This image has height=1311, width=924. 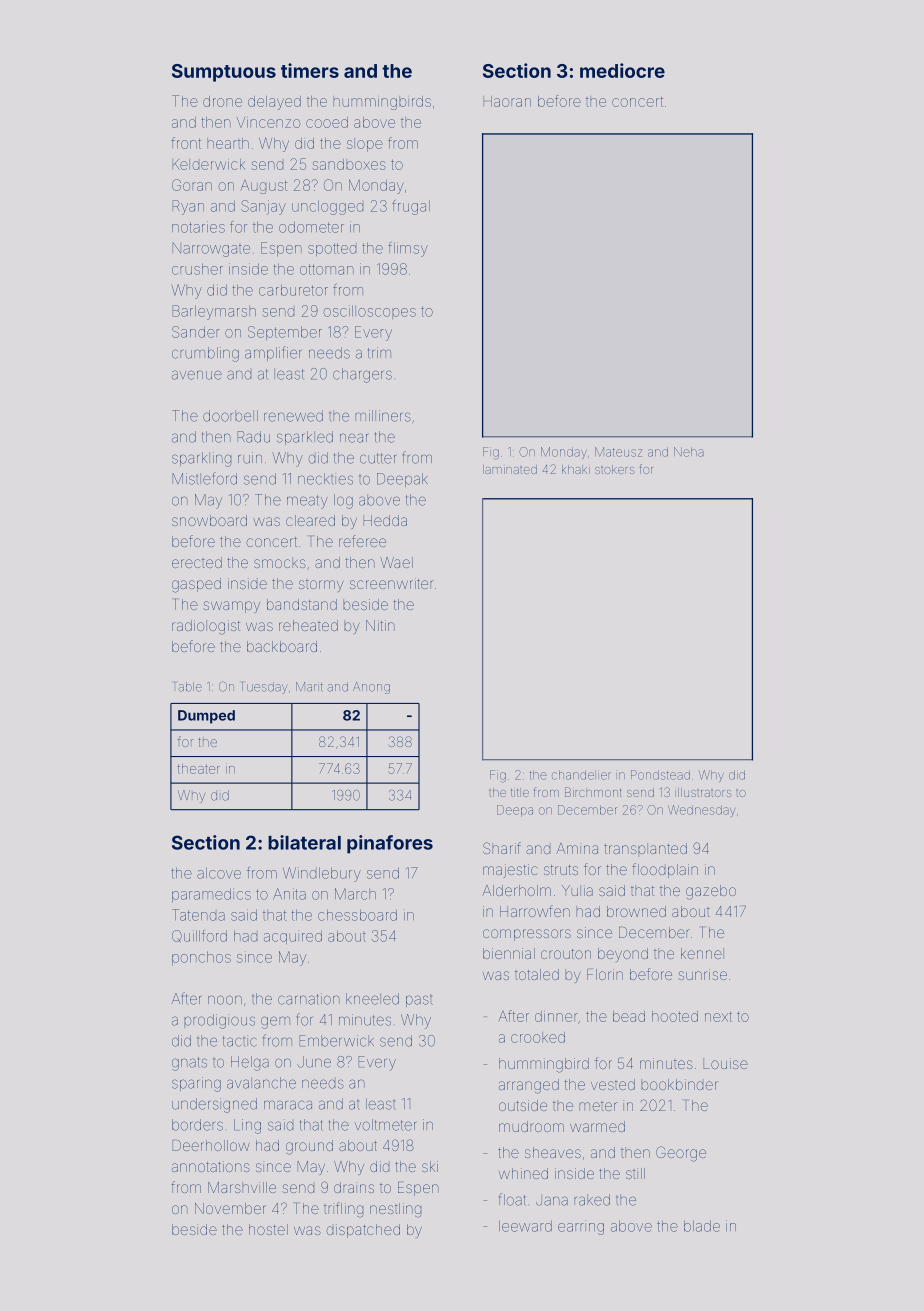 I want to click on Ryan, so click(x=188, y=207).
